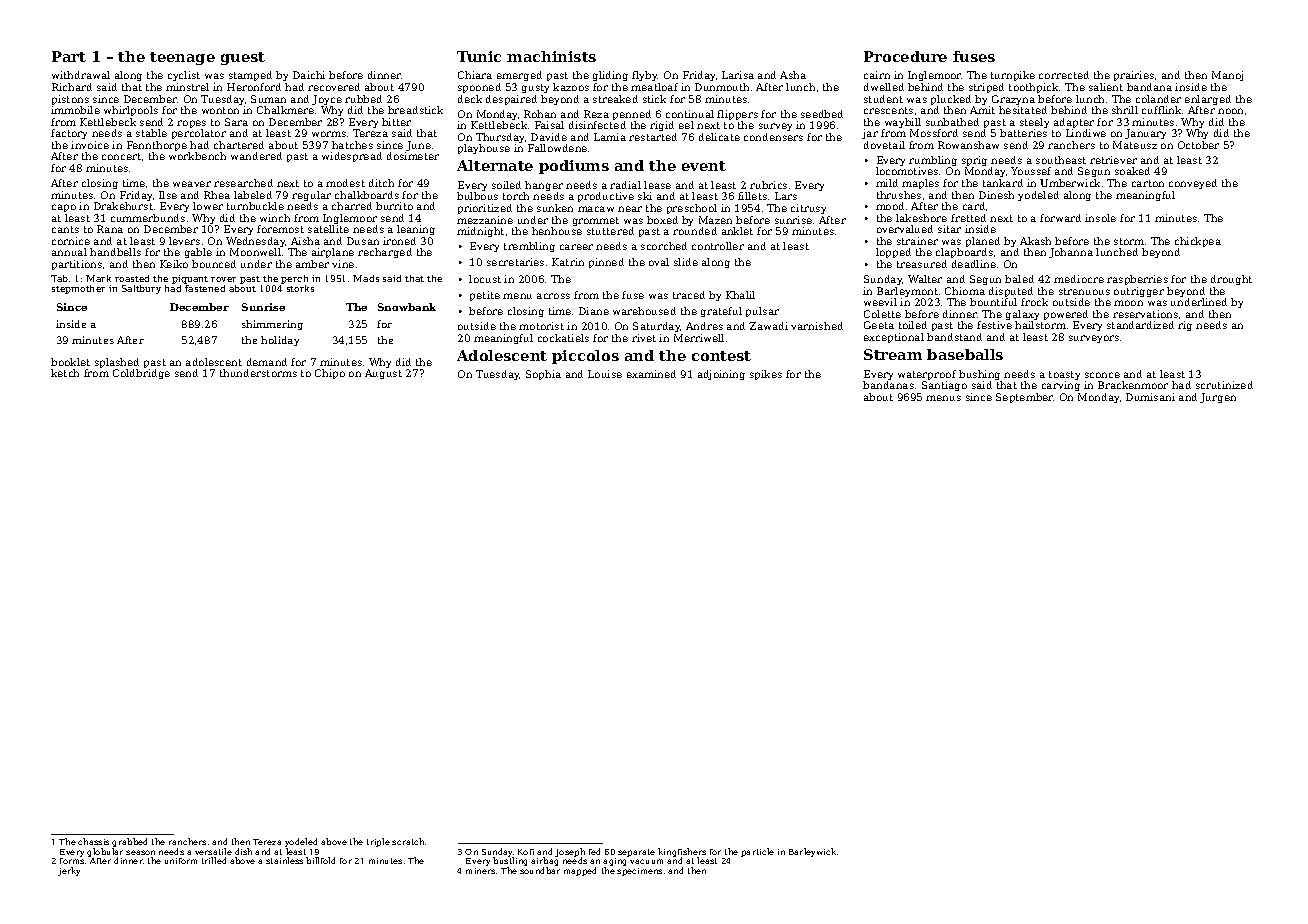 The image size is (1308, 924). What do you see at coordinates (905, 56) in the image?
I see `Procedure` at bounding box center [905, 56].
